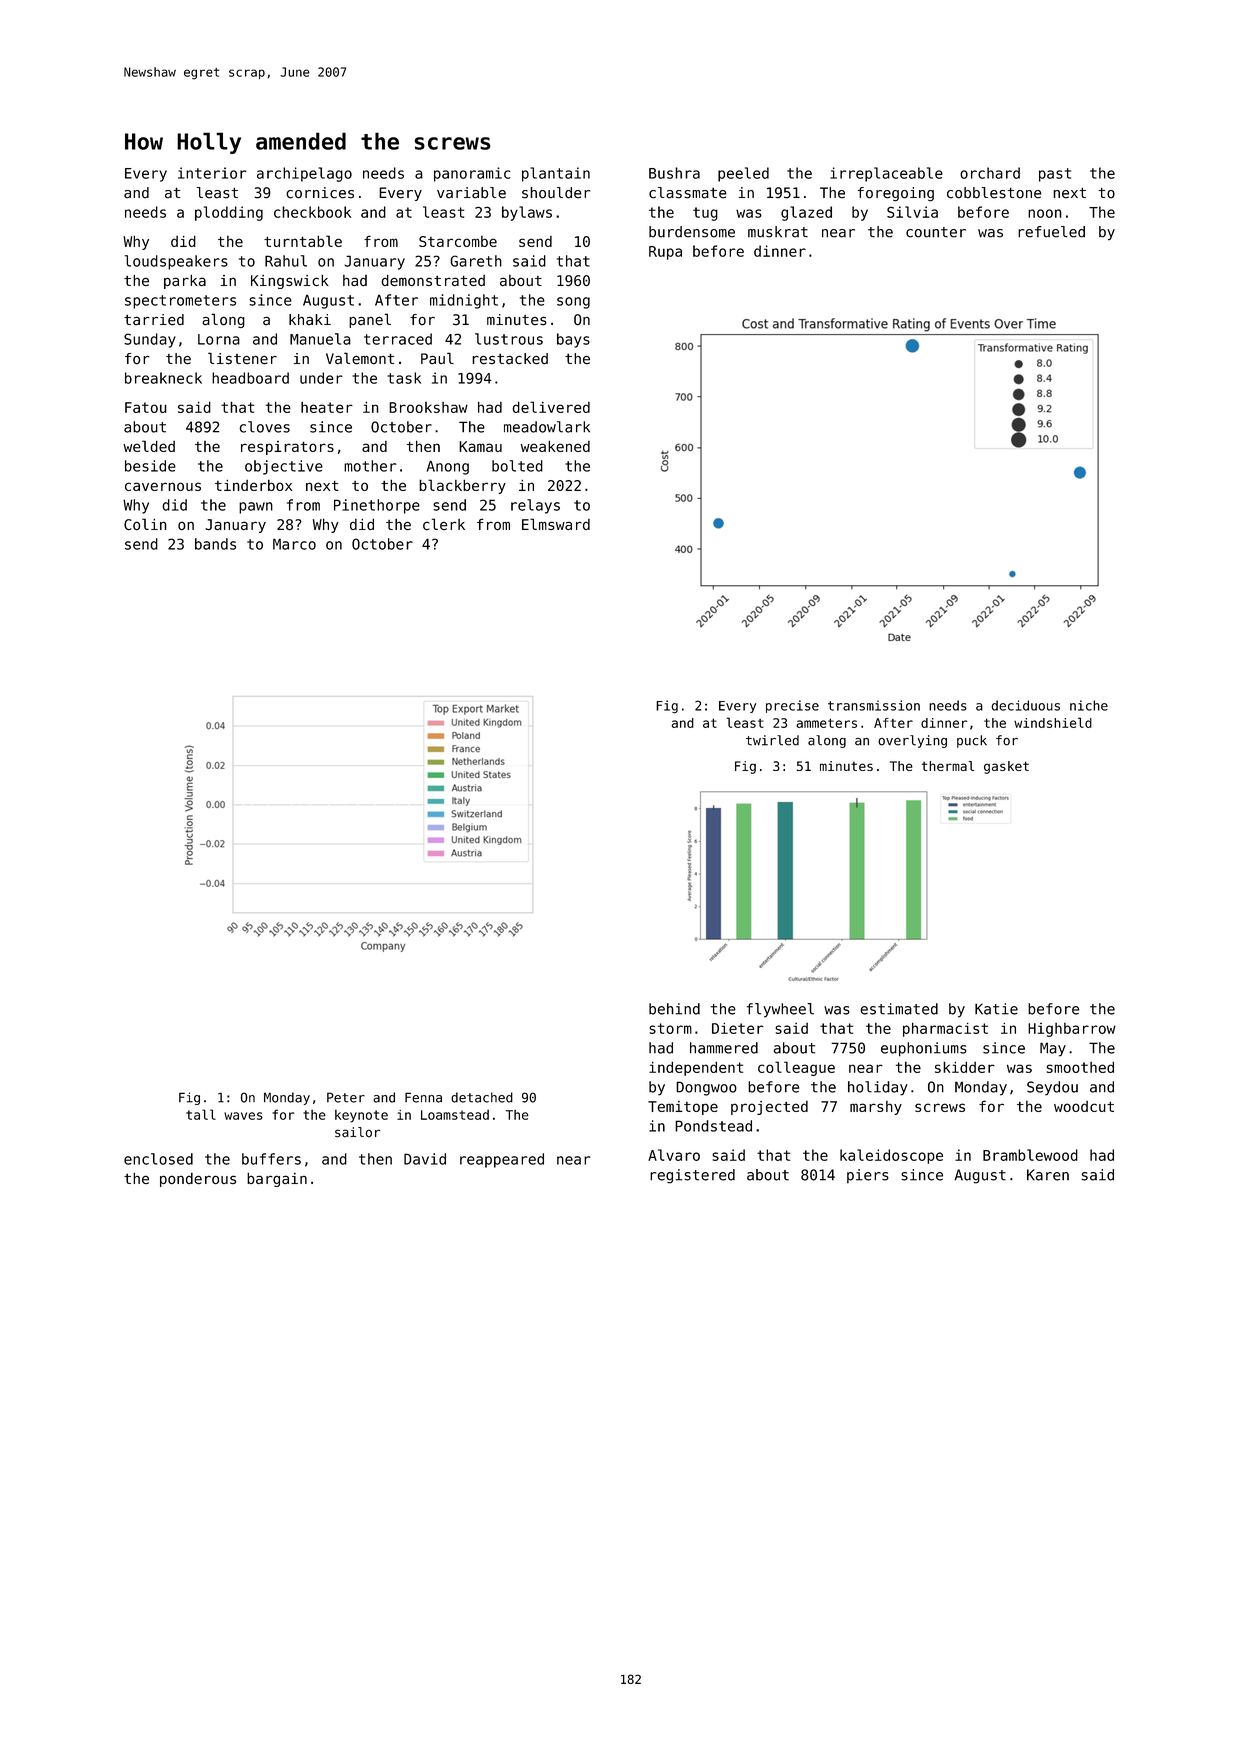 The width and height of the page is (1239, 1752). Describe the element at coordinates (551, 407) in the page. I see `delivered` at that location.
